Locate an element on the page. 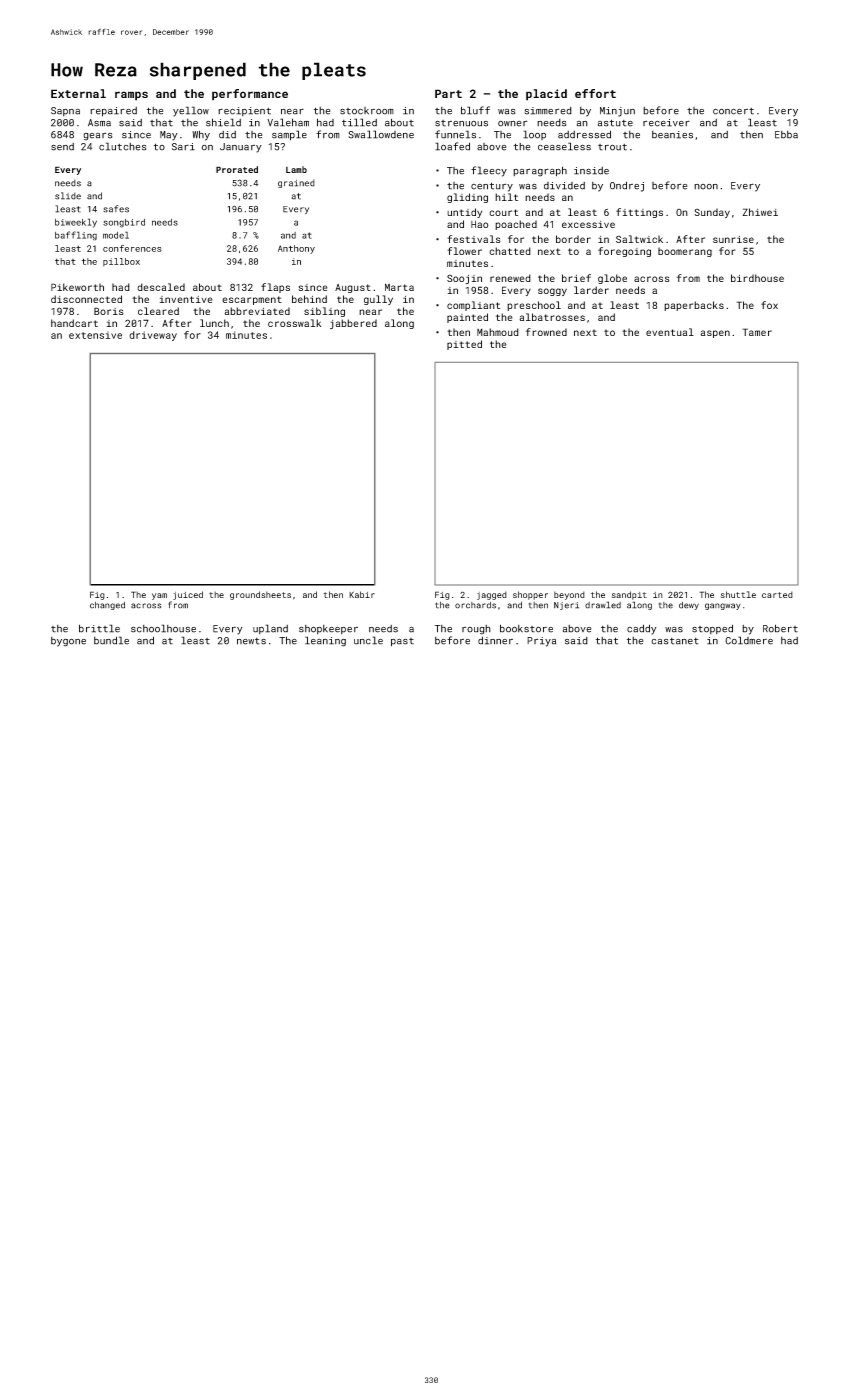 This image has height=1400, width=849. carted is located at coordinates (777, 594).
